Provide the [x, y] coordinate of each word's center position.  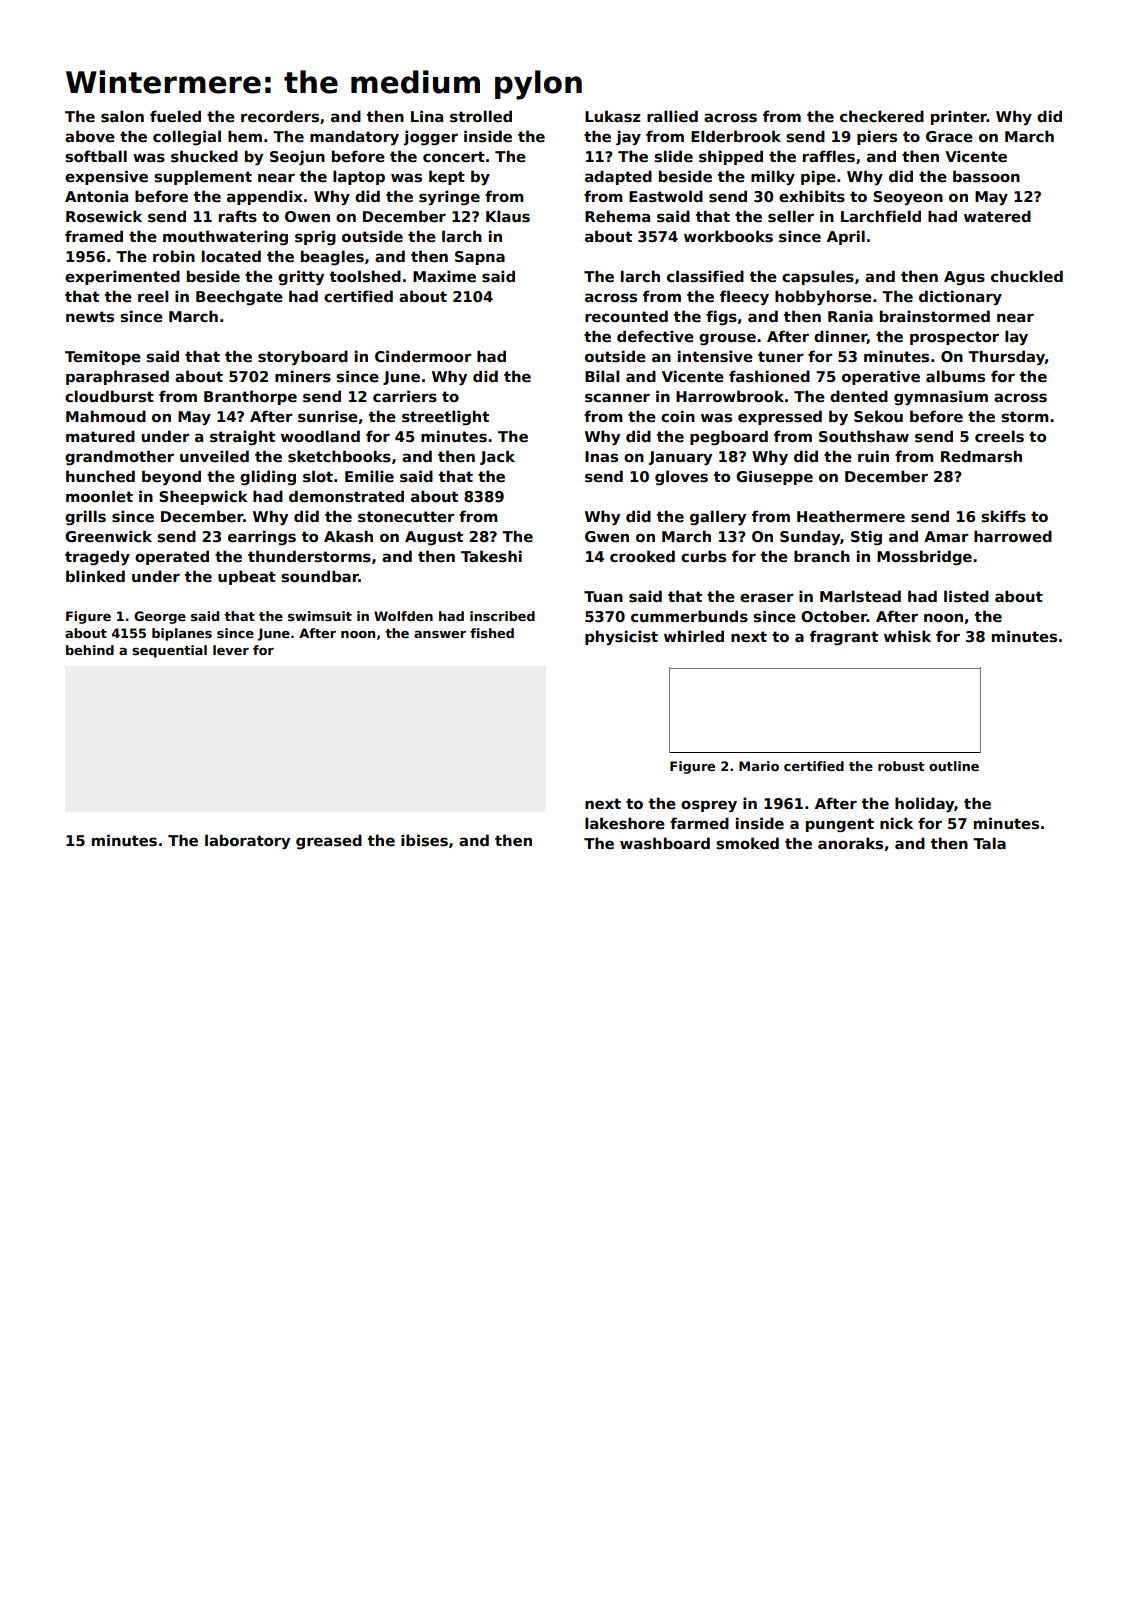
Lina [427, 116]
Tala [989, 843]
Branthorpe [250, 397]
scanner [617, 398]
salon [122, 116]
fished [492, 633]
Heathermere [851, 516]
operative [881, 377]
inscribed [502, 616]
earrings [262, 537]
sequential [169, 651]
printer [959, 117]
